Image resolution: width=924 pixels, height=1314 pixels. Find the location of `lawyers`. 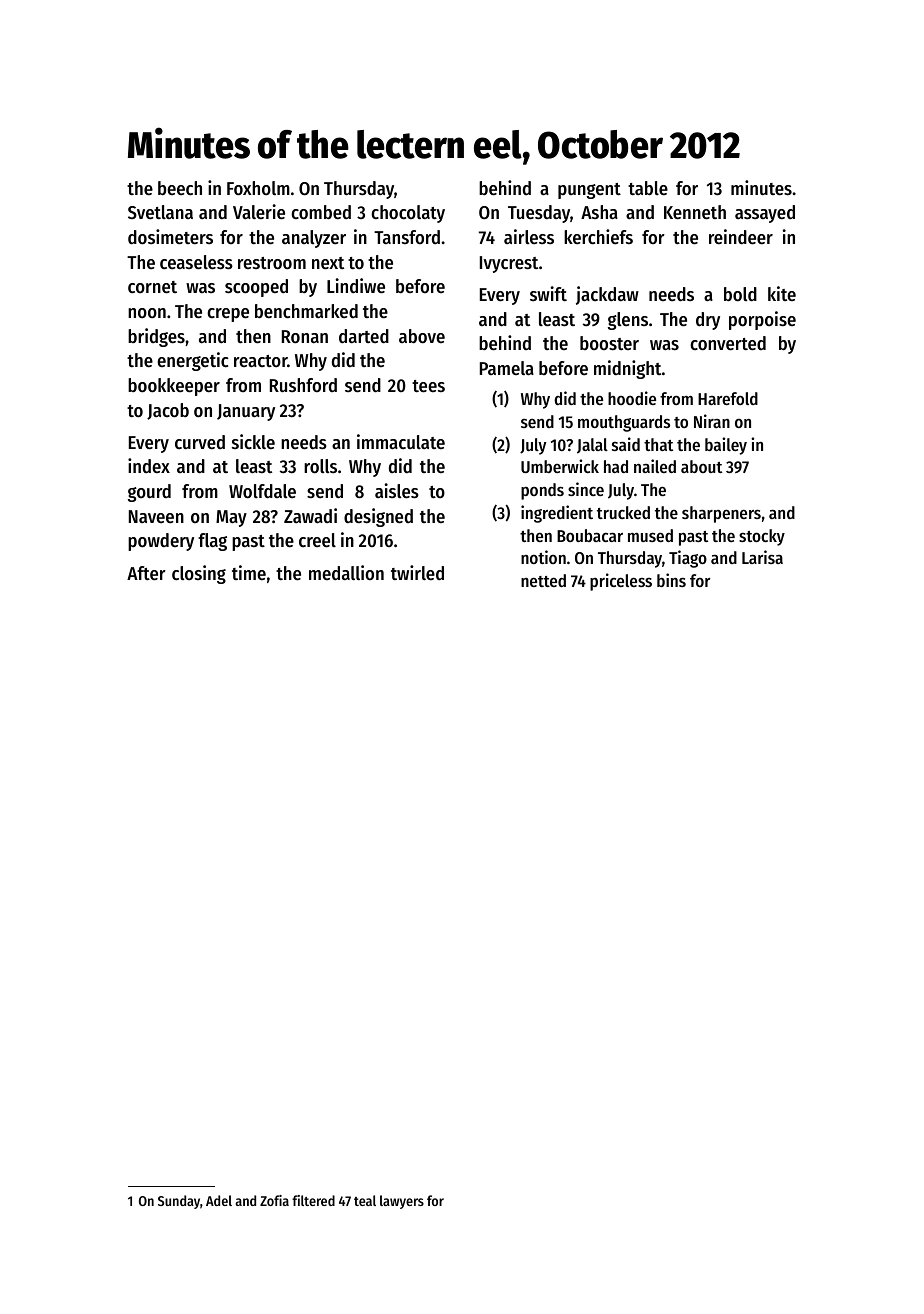

lawyers is located at coordinates (402, 1202).
